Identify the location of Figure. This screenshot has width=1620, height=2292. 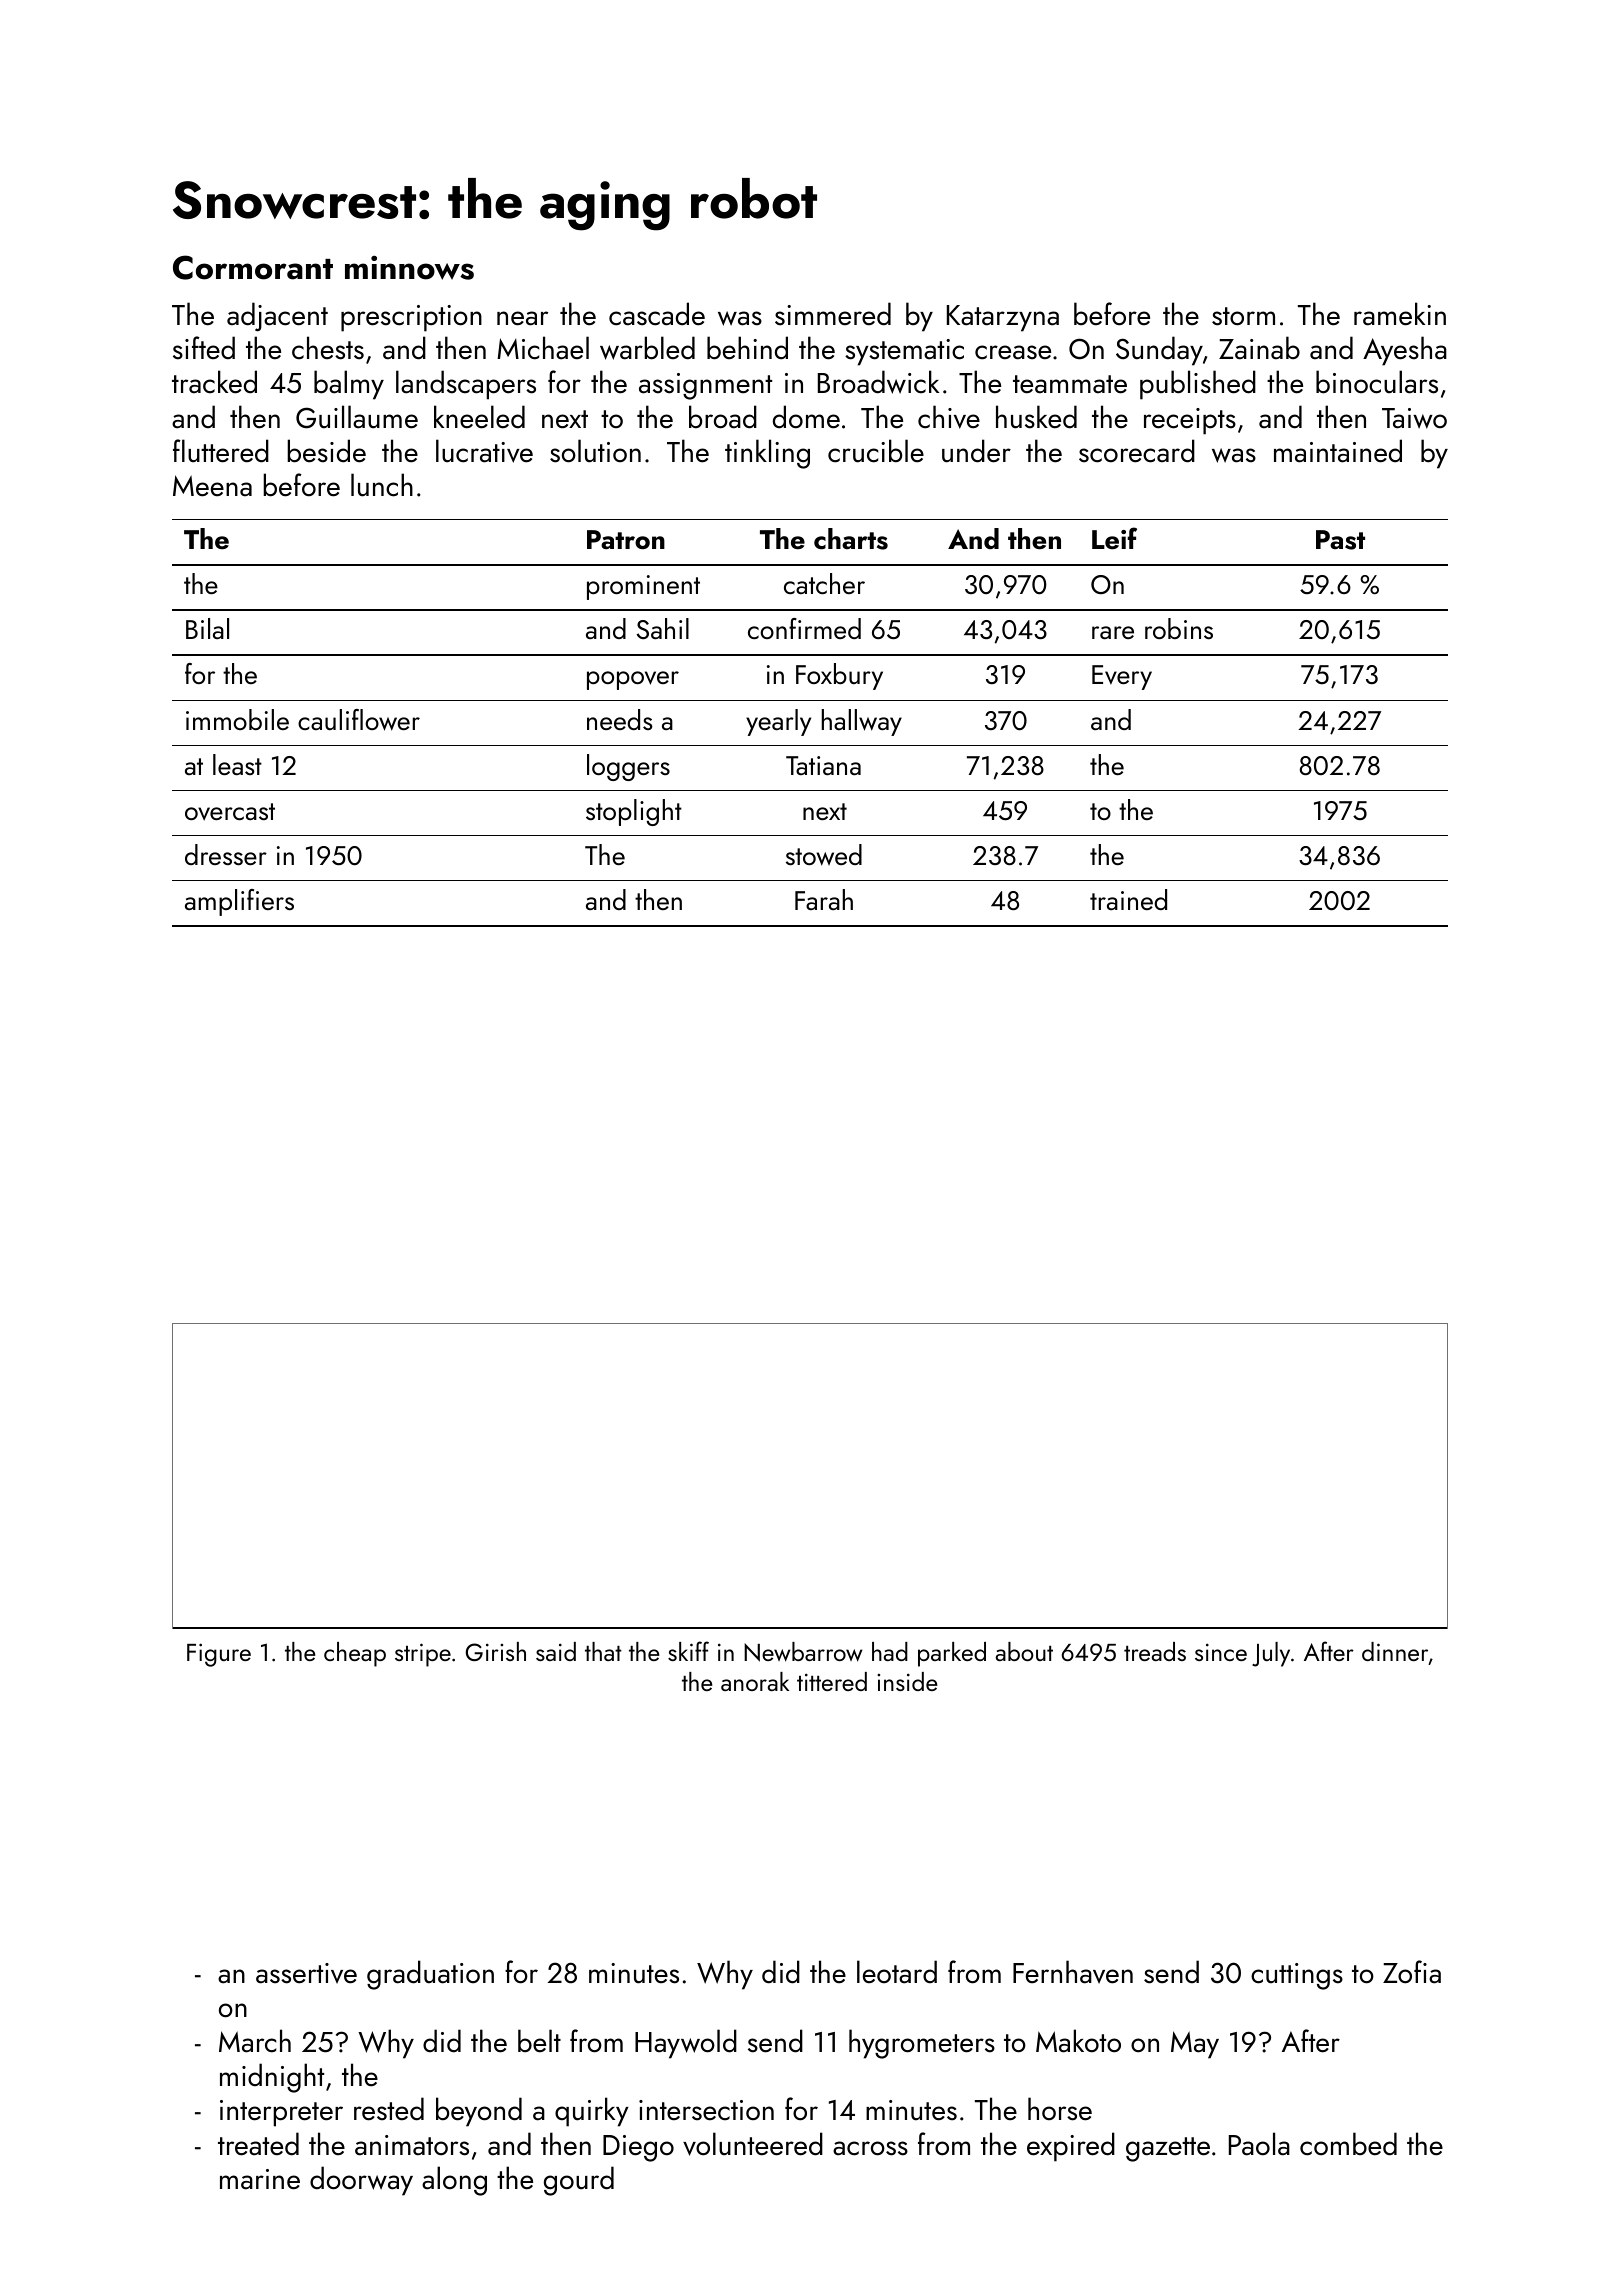
(219, 1655).
